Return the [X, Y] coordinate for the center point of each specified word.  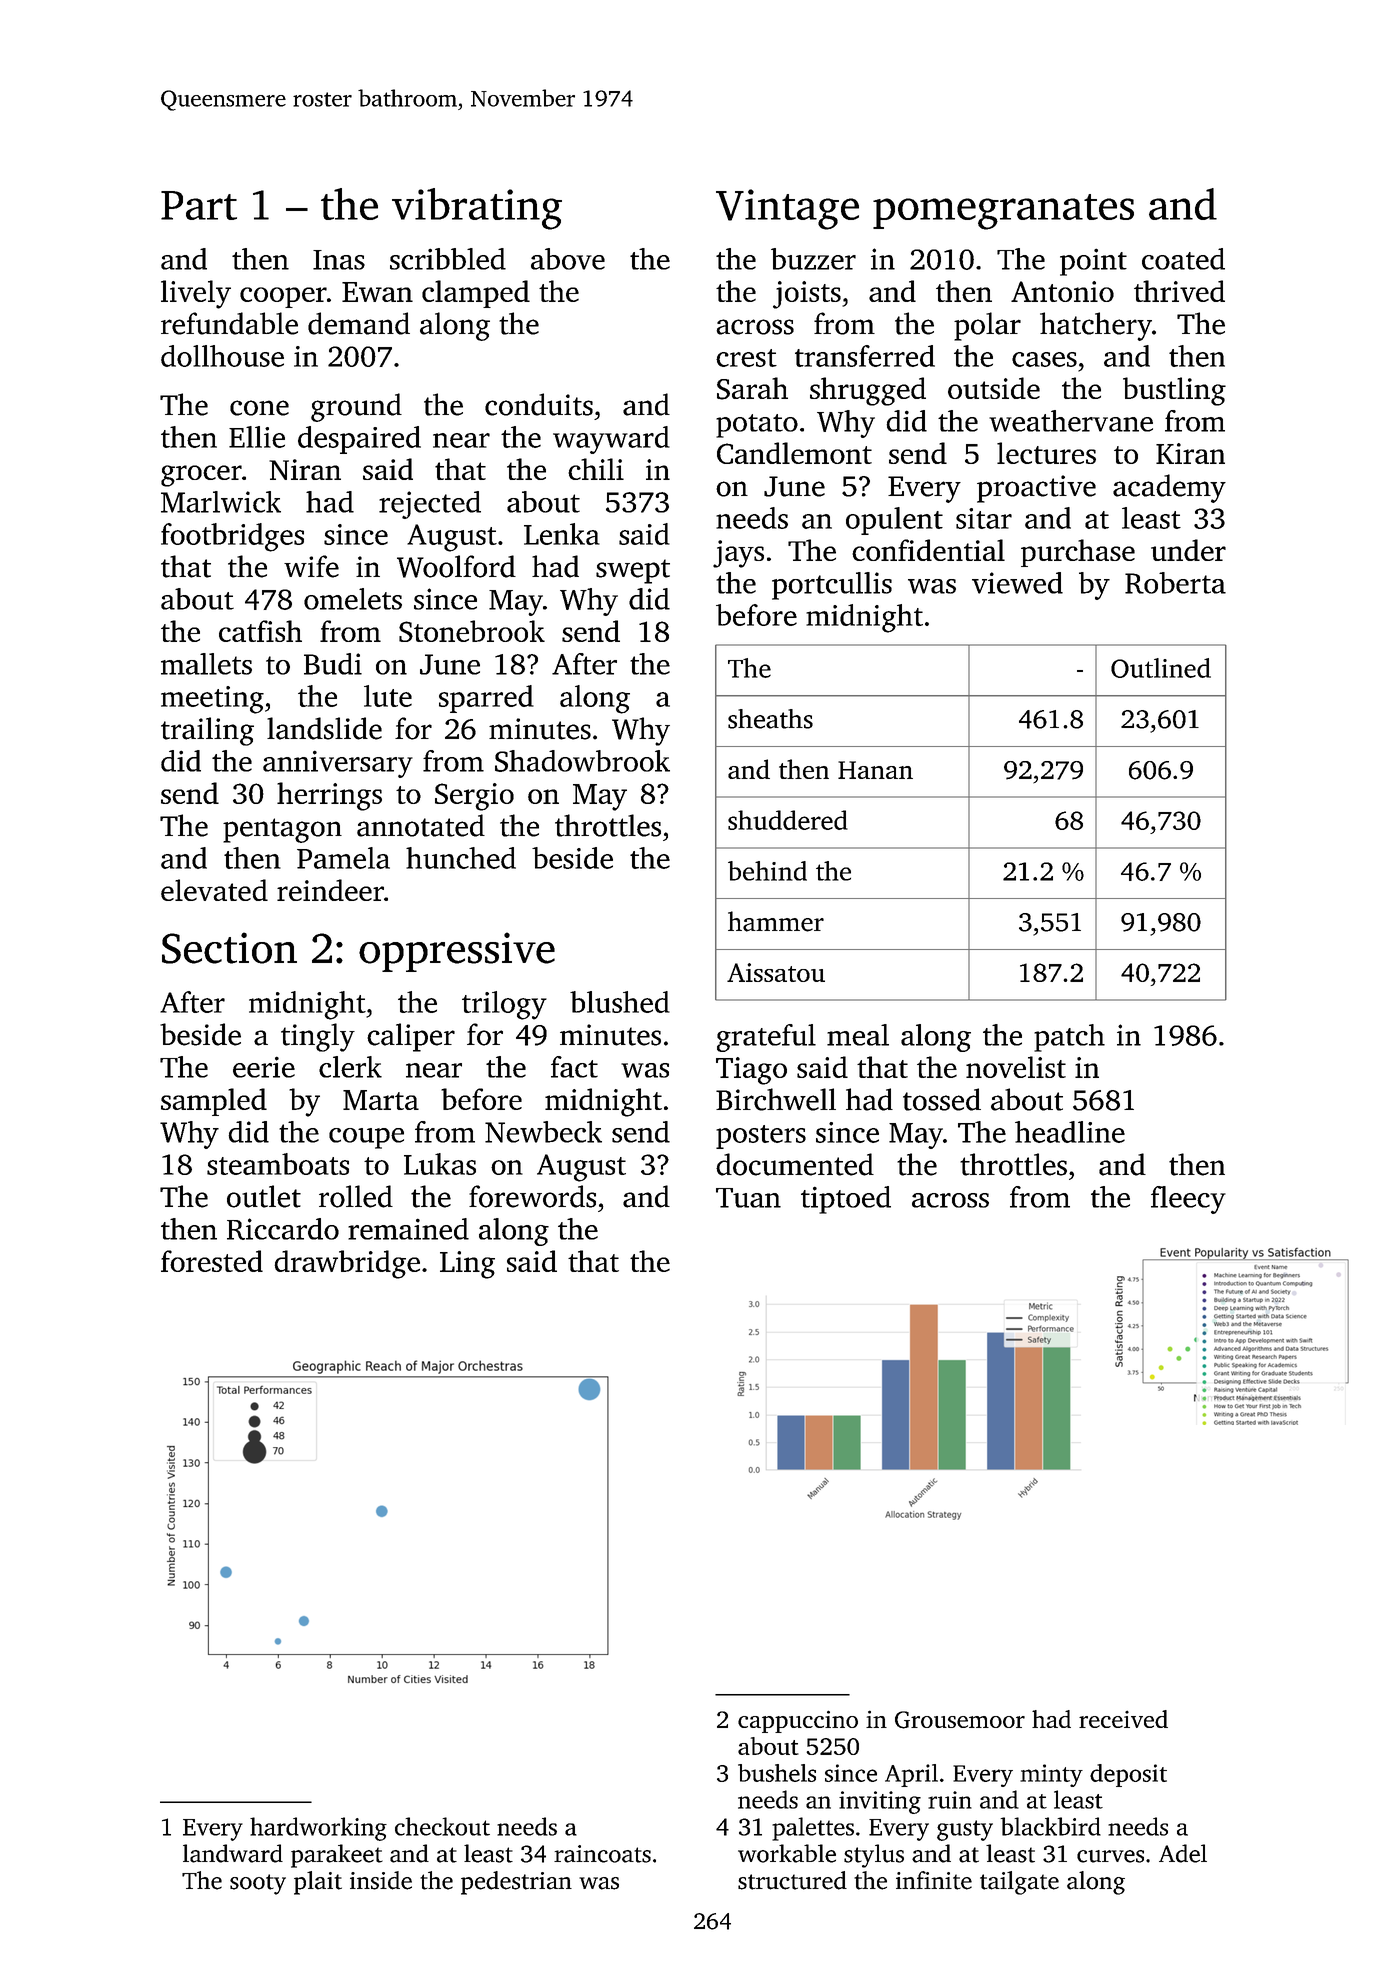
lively [196, 294]
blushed [620, 1002]
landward [233, 1853]
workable [787, 1853]
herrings [329, 796]
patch [1069, 1038]
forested [212, 1261]
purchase [1078, 553]
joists [807, 295]
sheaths [770, 719]
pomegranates [1003, 212]
